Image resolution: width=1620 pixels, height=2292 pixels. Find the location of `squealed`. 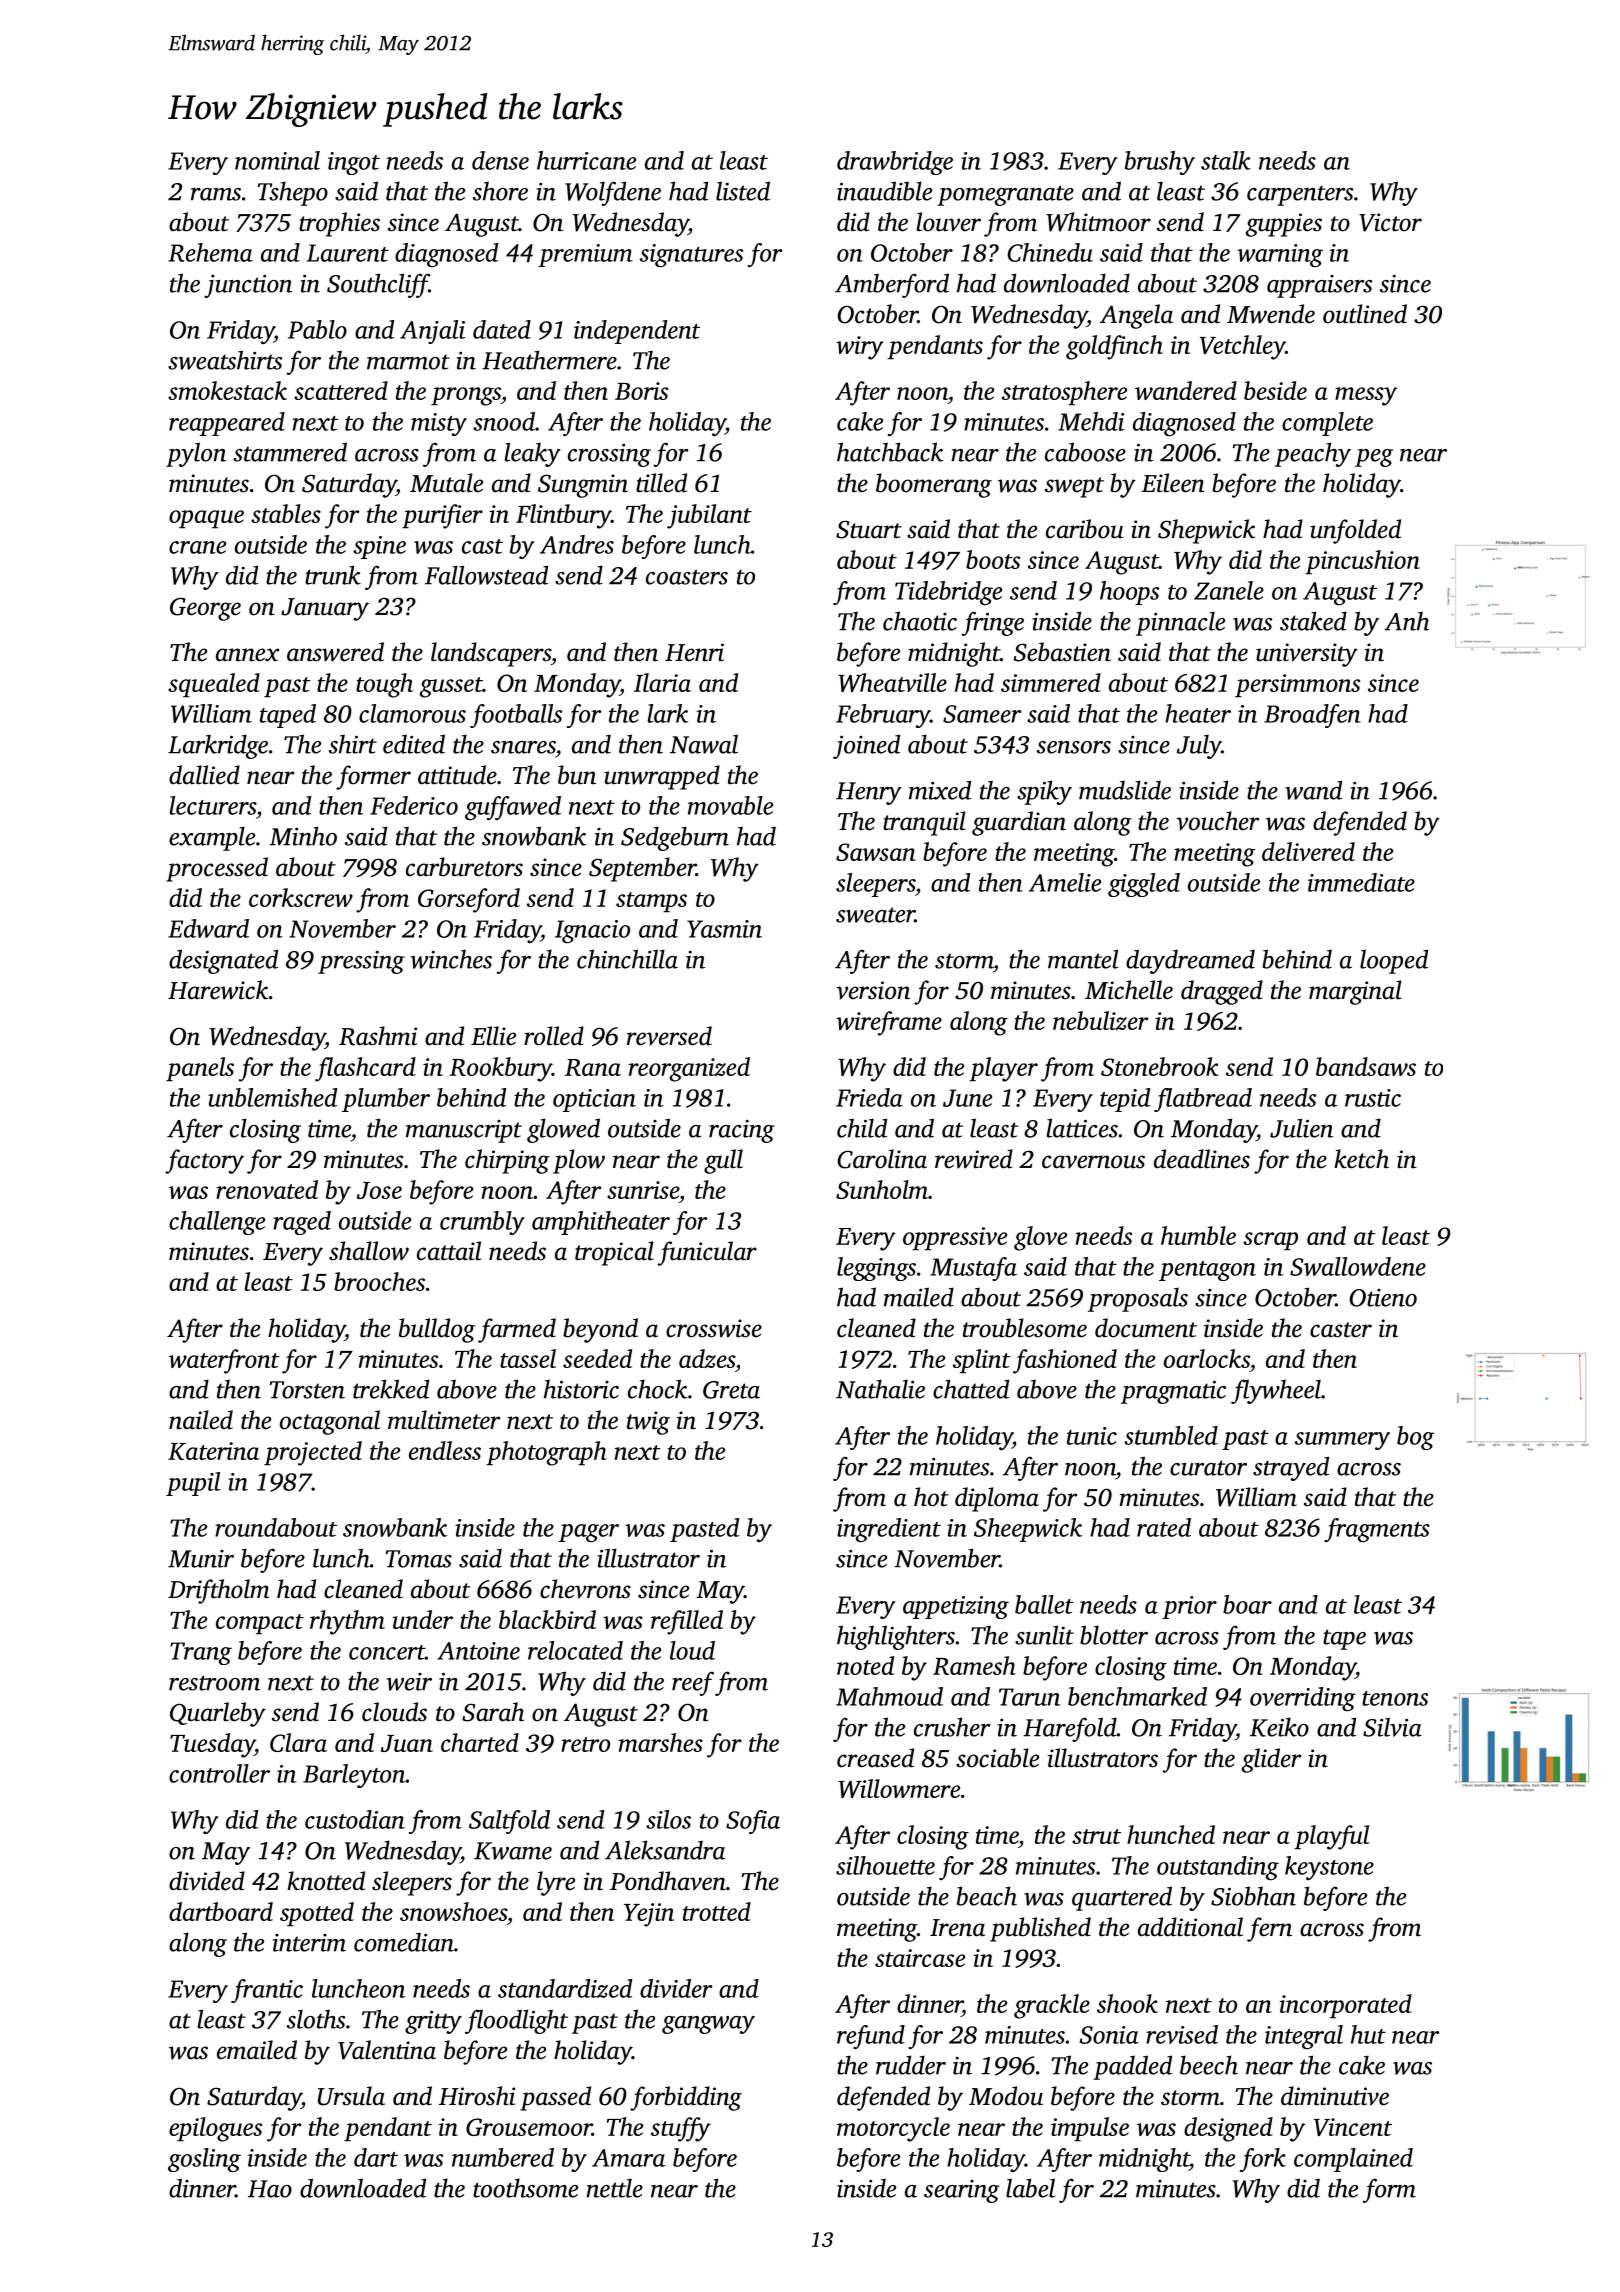

squealed is located at coordinates (214, 685).
